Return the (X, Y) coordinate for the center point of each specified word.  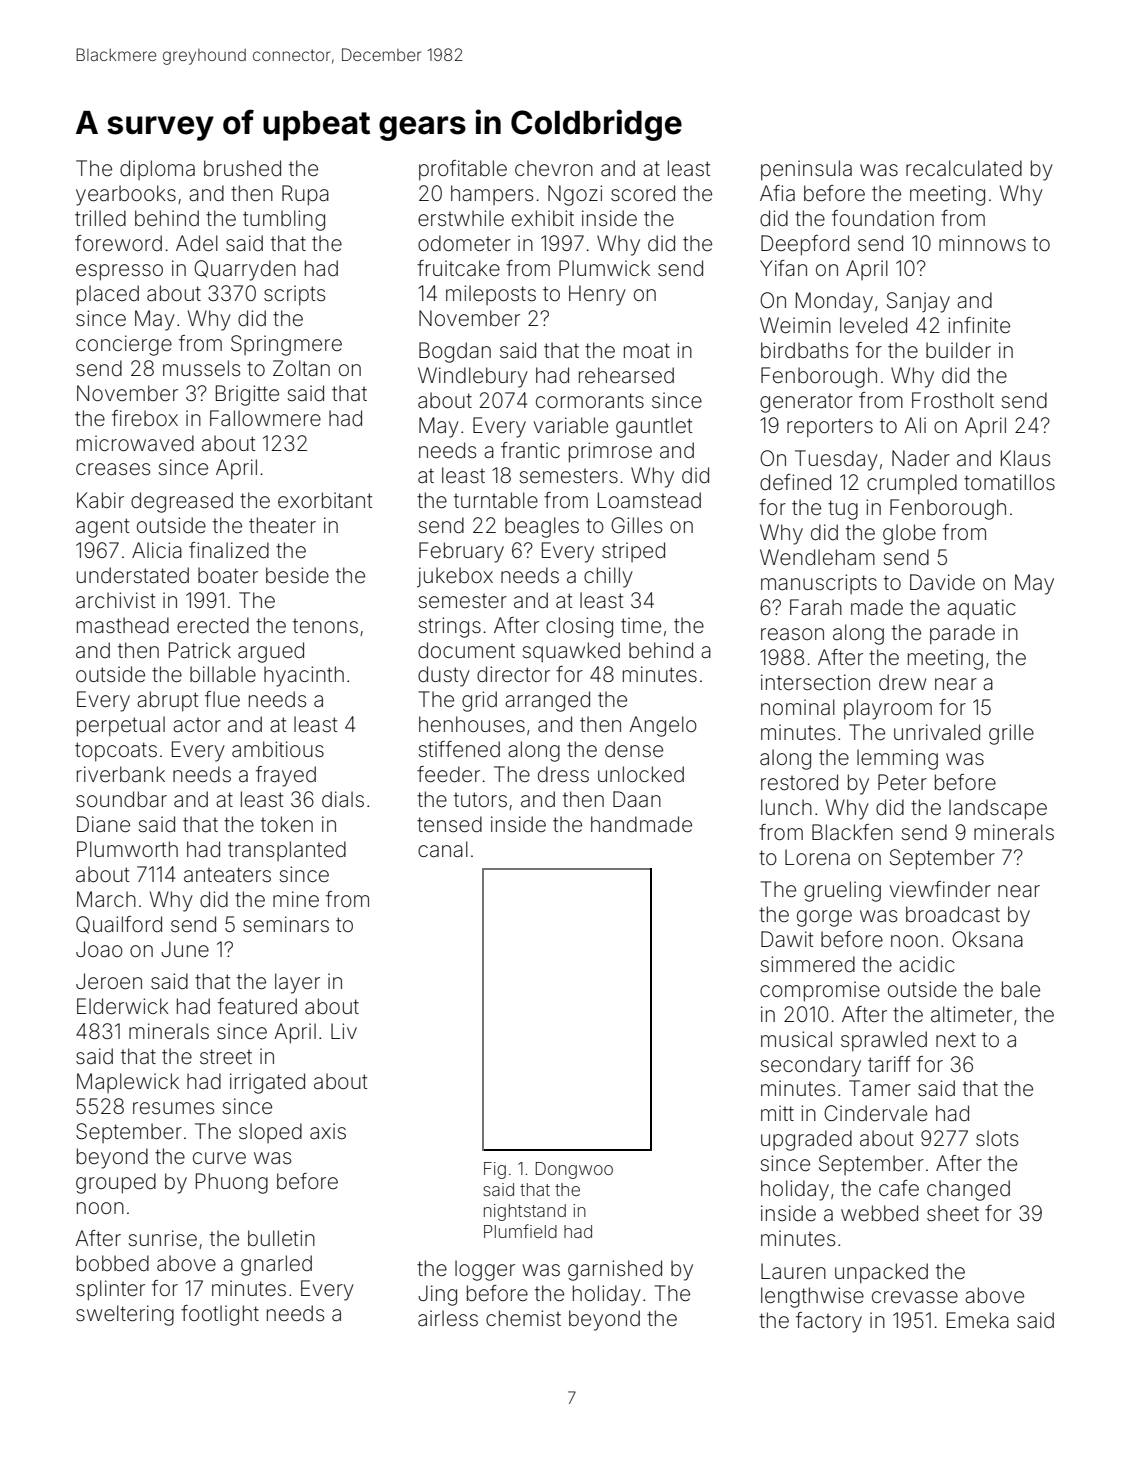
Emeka (978, 1320)
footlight (220, 1315)
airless (448, 1318)
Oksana (987, 939)
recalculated (964, 168)
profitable (463, 170)
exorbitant (325, 500)
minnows (982, 243)
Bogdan (455, 352)
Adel (197, 243)
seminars (286, 924)
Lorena (817, 857)
